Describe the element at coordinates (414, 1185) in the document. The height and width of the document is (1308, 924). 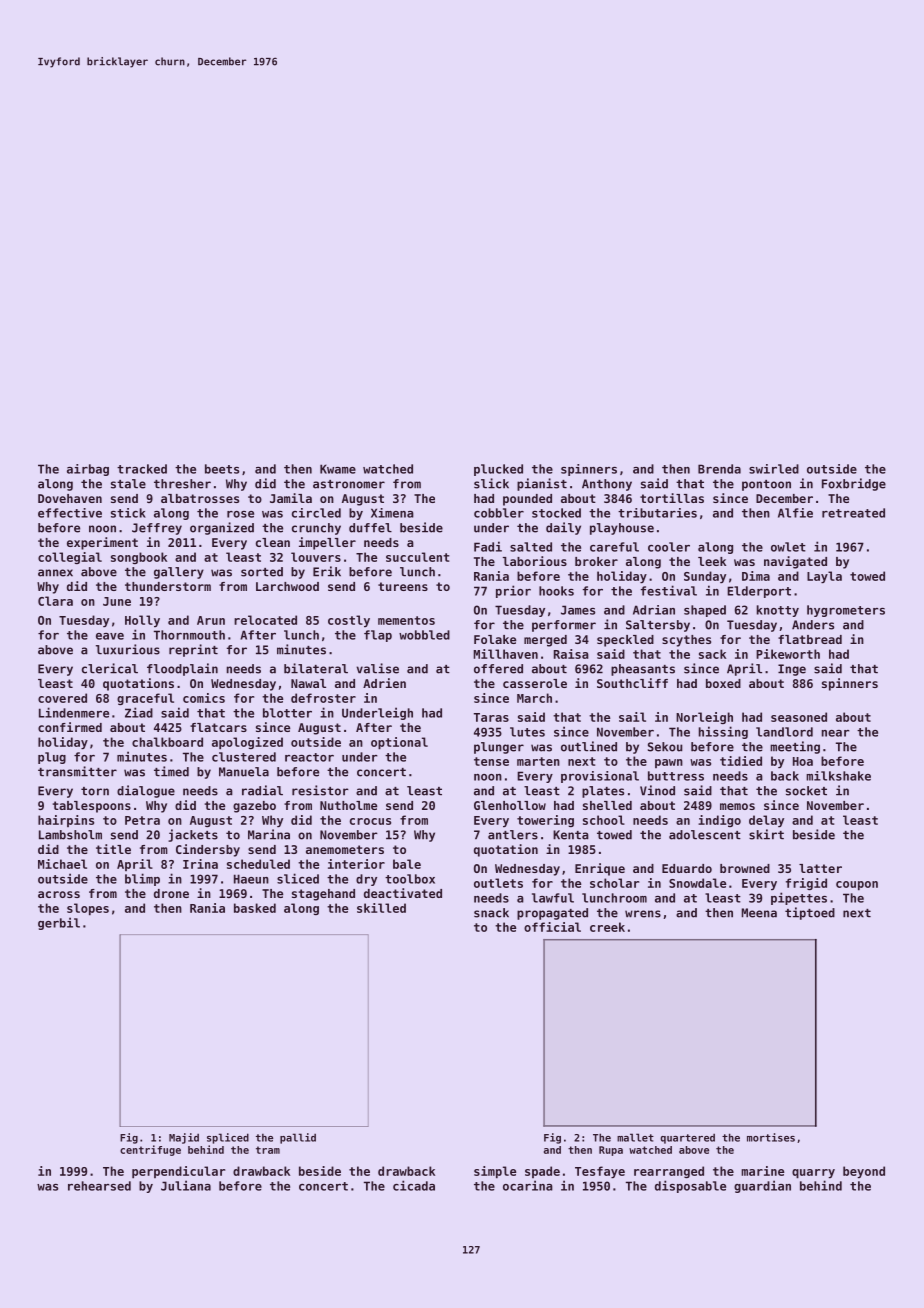
I see `cicada` at that location.
